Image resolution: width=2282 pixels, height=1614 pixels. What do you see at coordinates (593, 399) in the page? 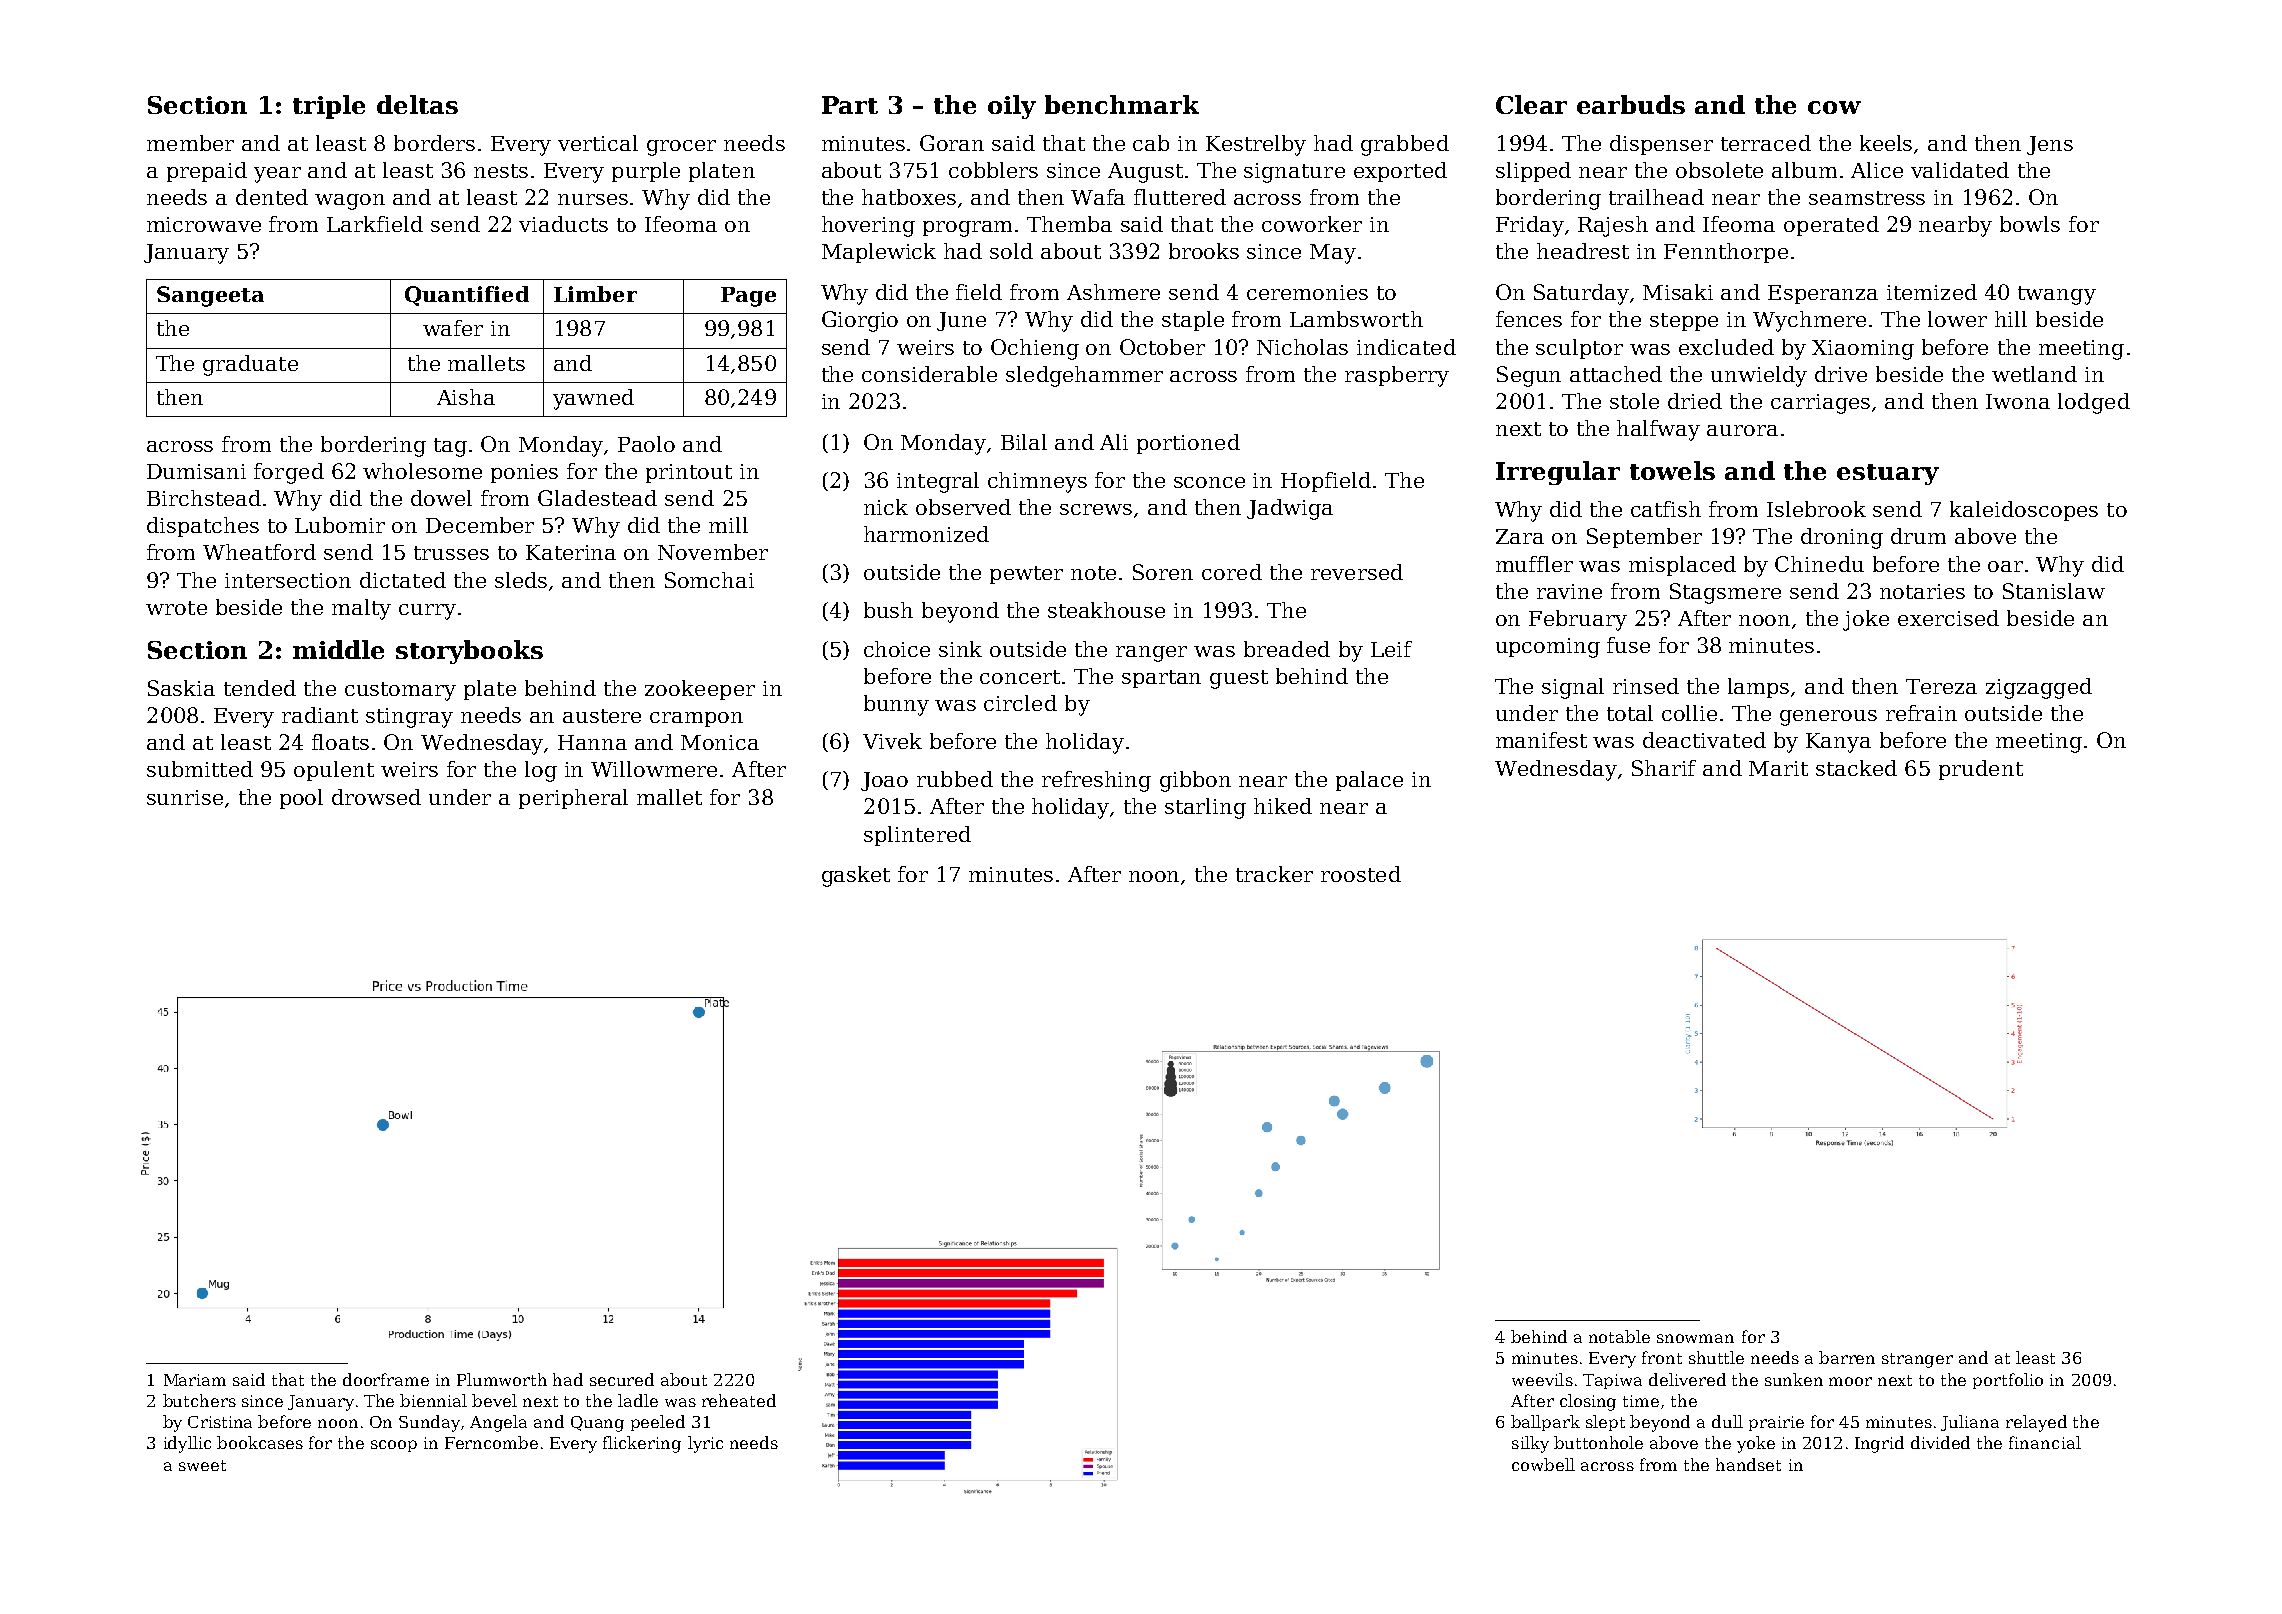
I see `yawned` at bounding box center [593, 399].
